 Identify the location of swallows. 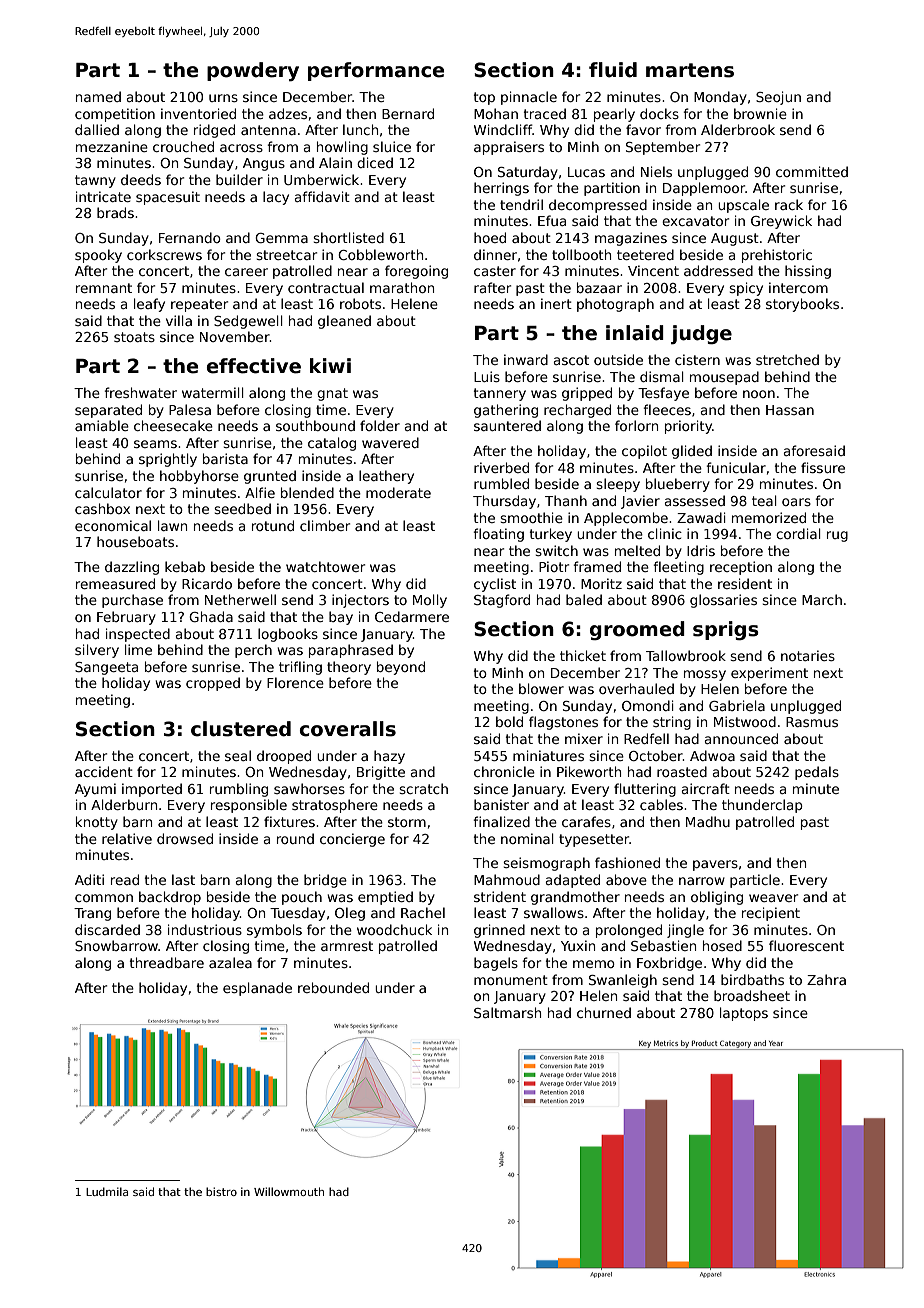
(554, 912).
